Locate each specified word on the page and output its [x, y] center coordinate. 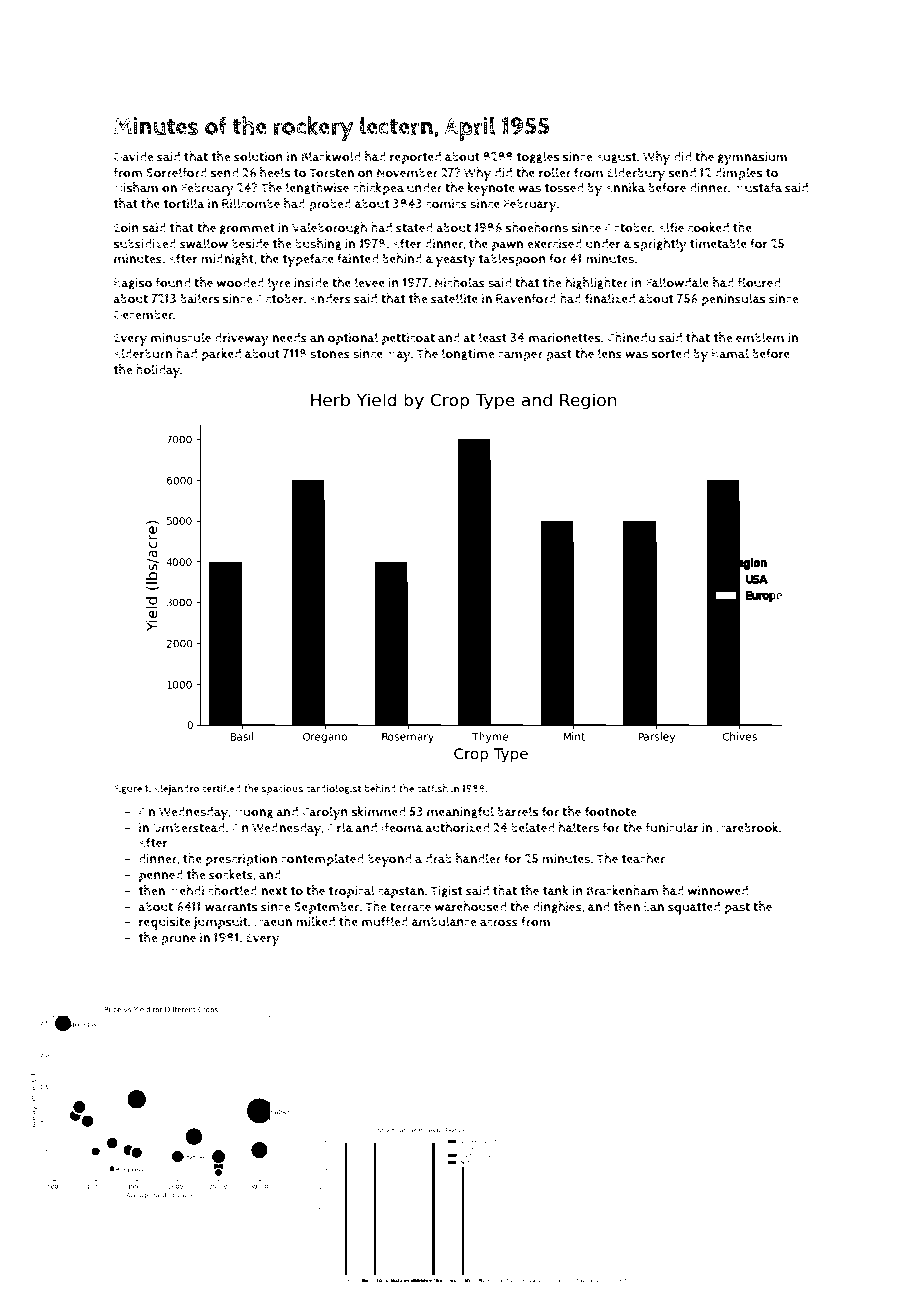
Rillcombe [251, 203]
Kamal [730, 353]
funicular [672, 827]
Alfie [671, 227]
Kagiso [133, 284]
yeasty [455, 260]
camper [520, 356]
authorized [457, 827]
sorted [670, 353]
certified [221, 788]
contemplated [322, 860]
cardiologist [333, 789]
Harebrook [747, 827]
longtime [468, 354]
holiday [158, 371]
